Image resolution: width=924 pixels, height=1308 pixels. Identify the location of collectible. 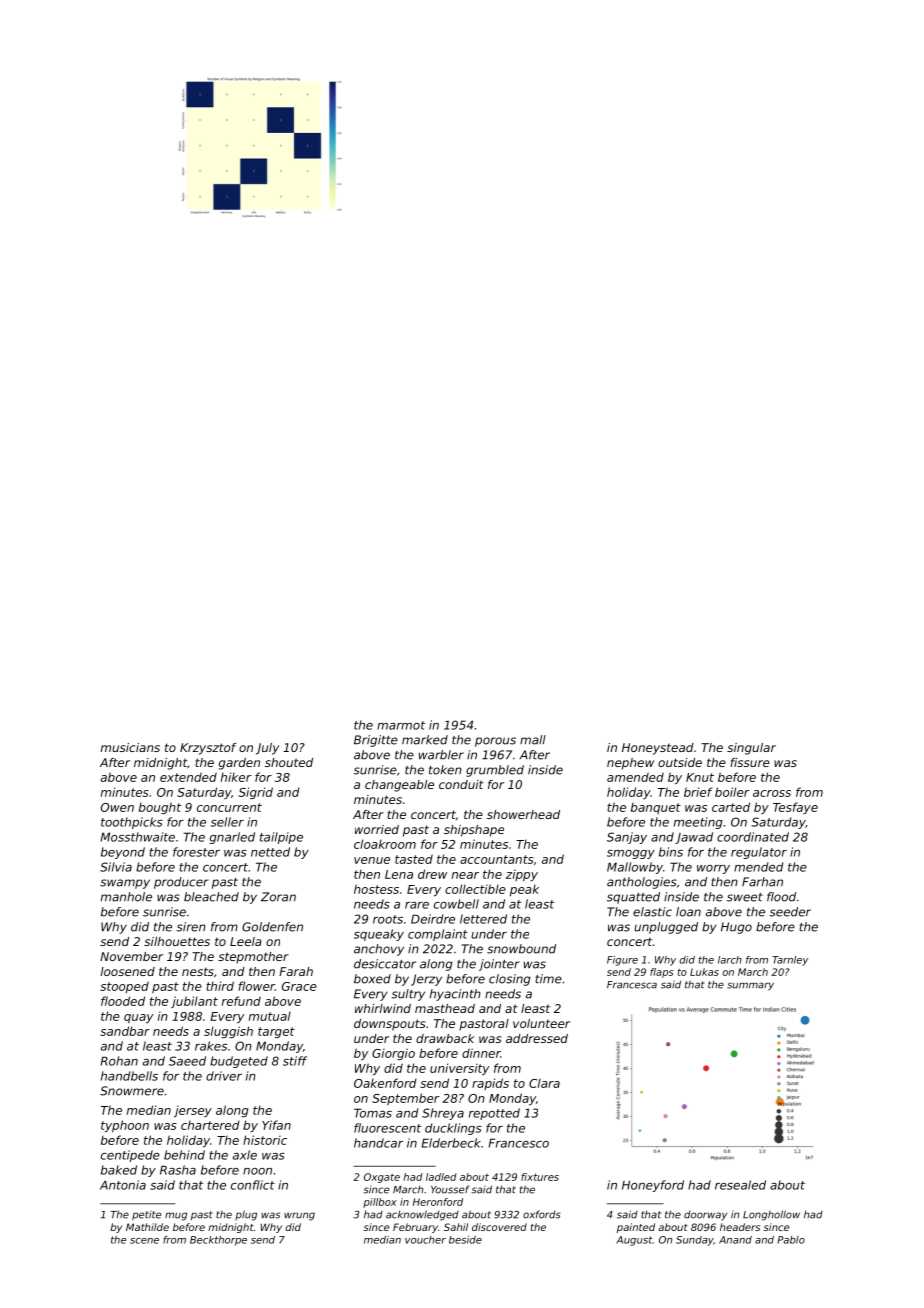
(475, 889).
